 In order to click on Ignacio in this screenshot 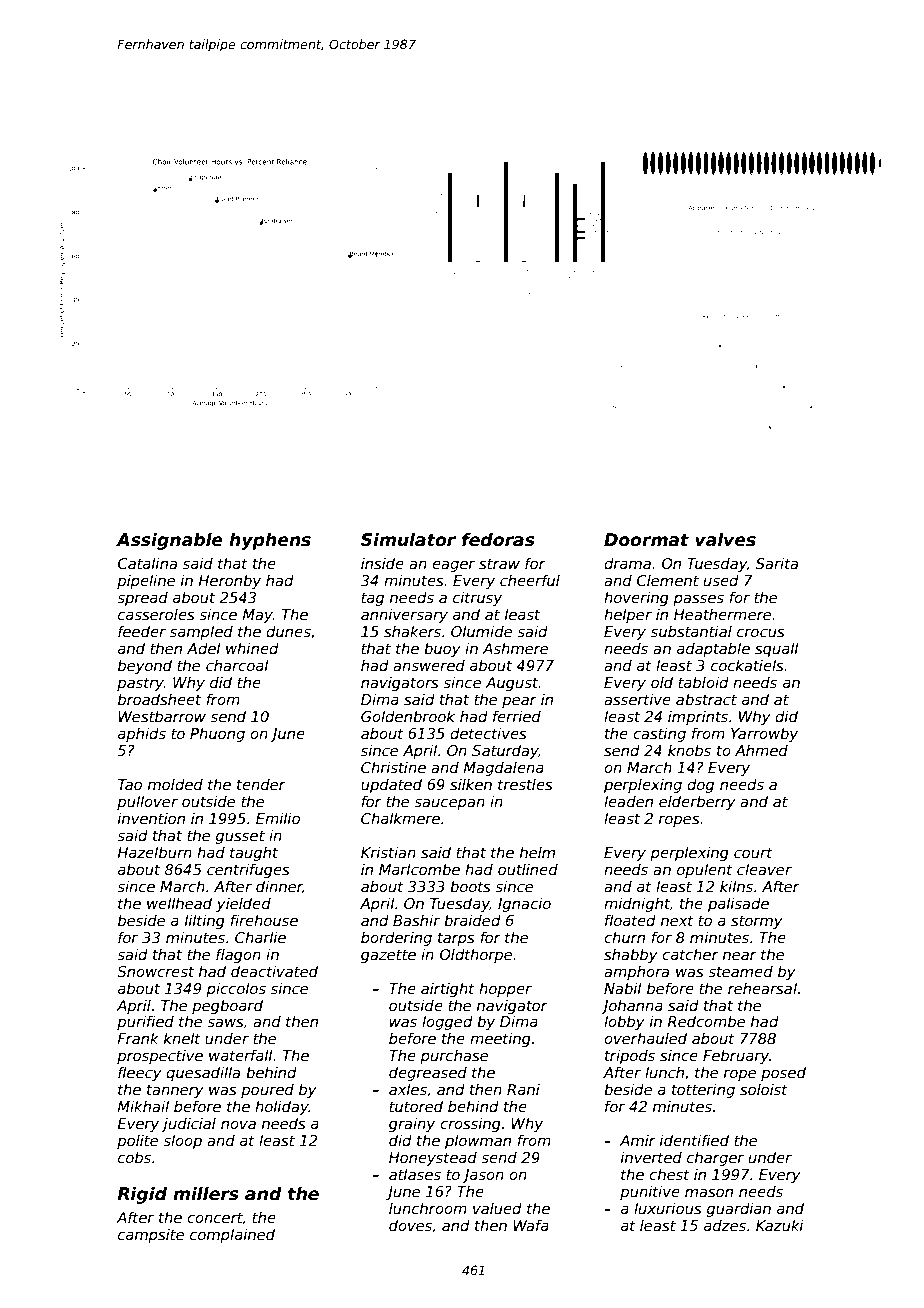, I will do `click(524, 904)`.
